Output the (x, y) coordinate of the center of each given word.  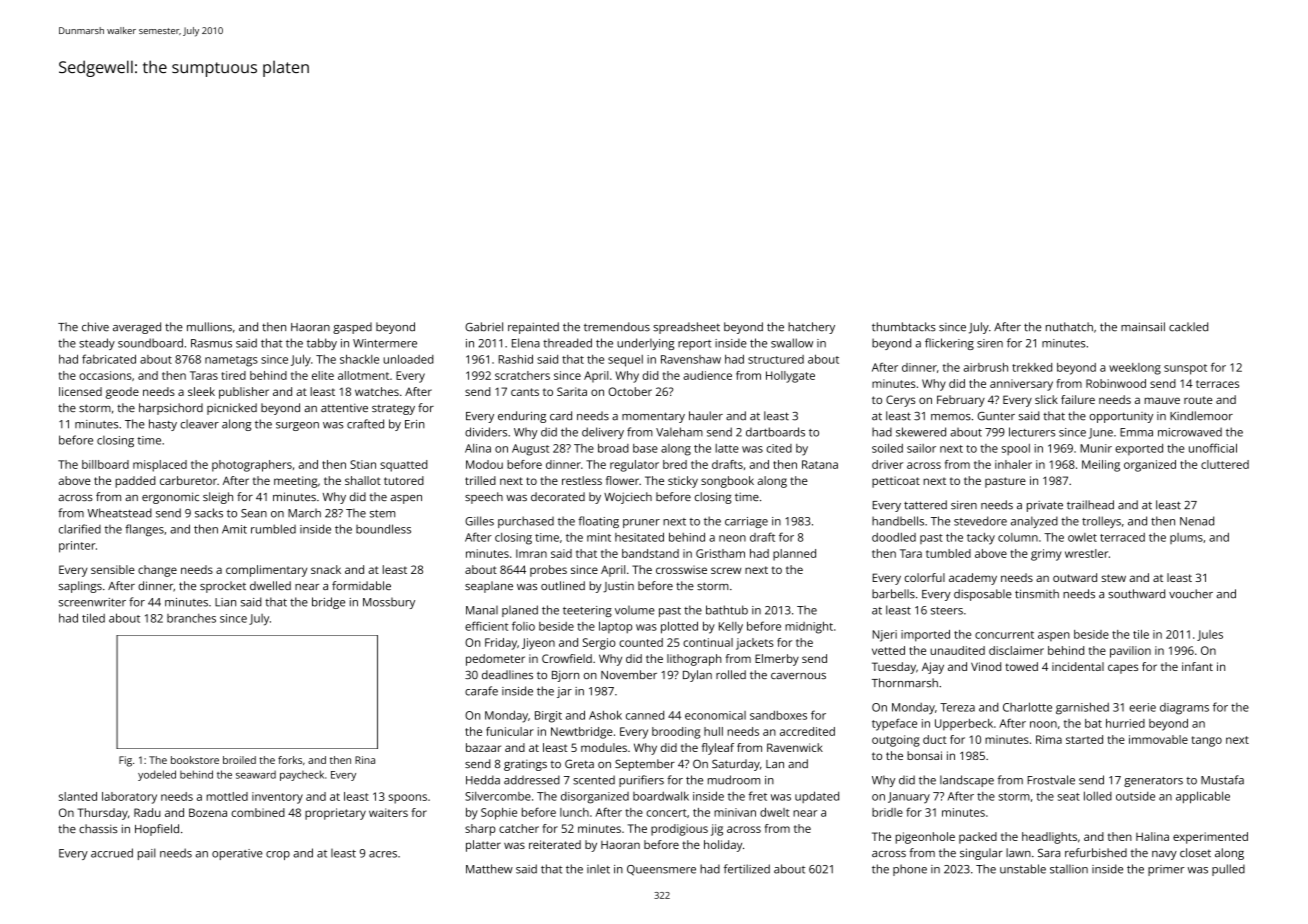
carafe (481, 691)
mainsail (1143, 327)
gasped (352, 328)
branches (191, 618)
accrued (112, 853)
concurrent (1004, 635)
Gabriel (484, 327)
